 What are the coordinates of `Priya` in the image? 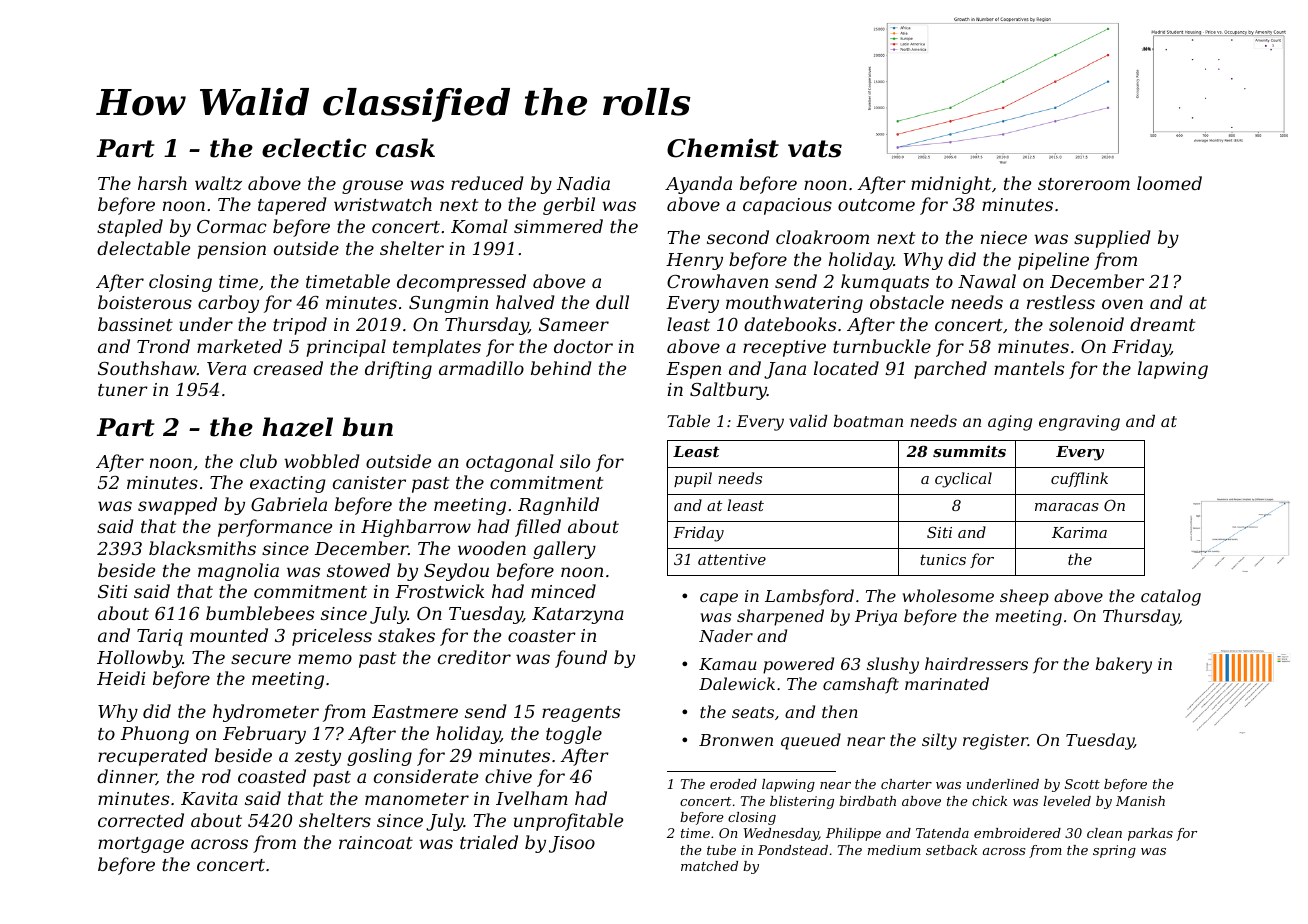 It's located at (876, 618).
